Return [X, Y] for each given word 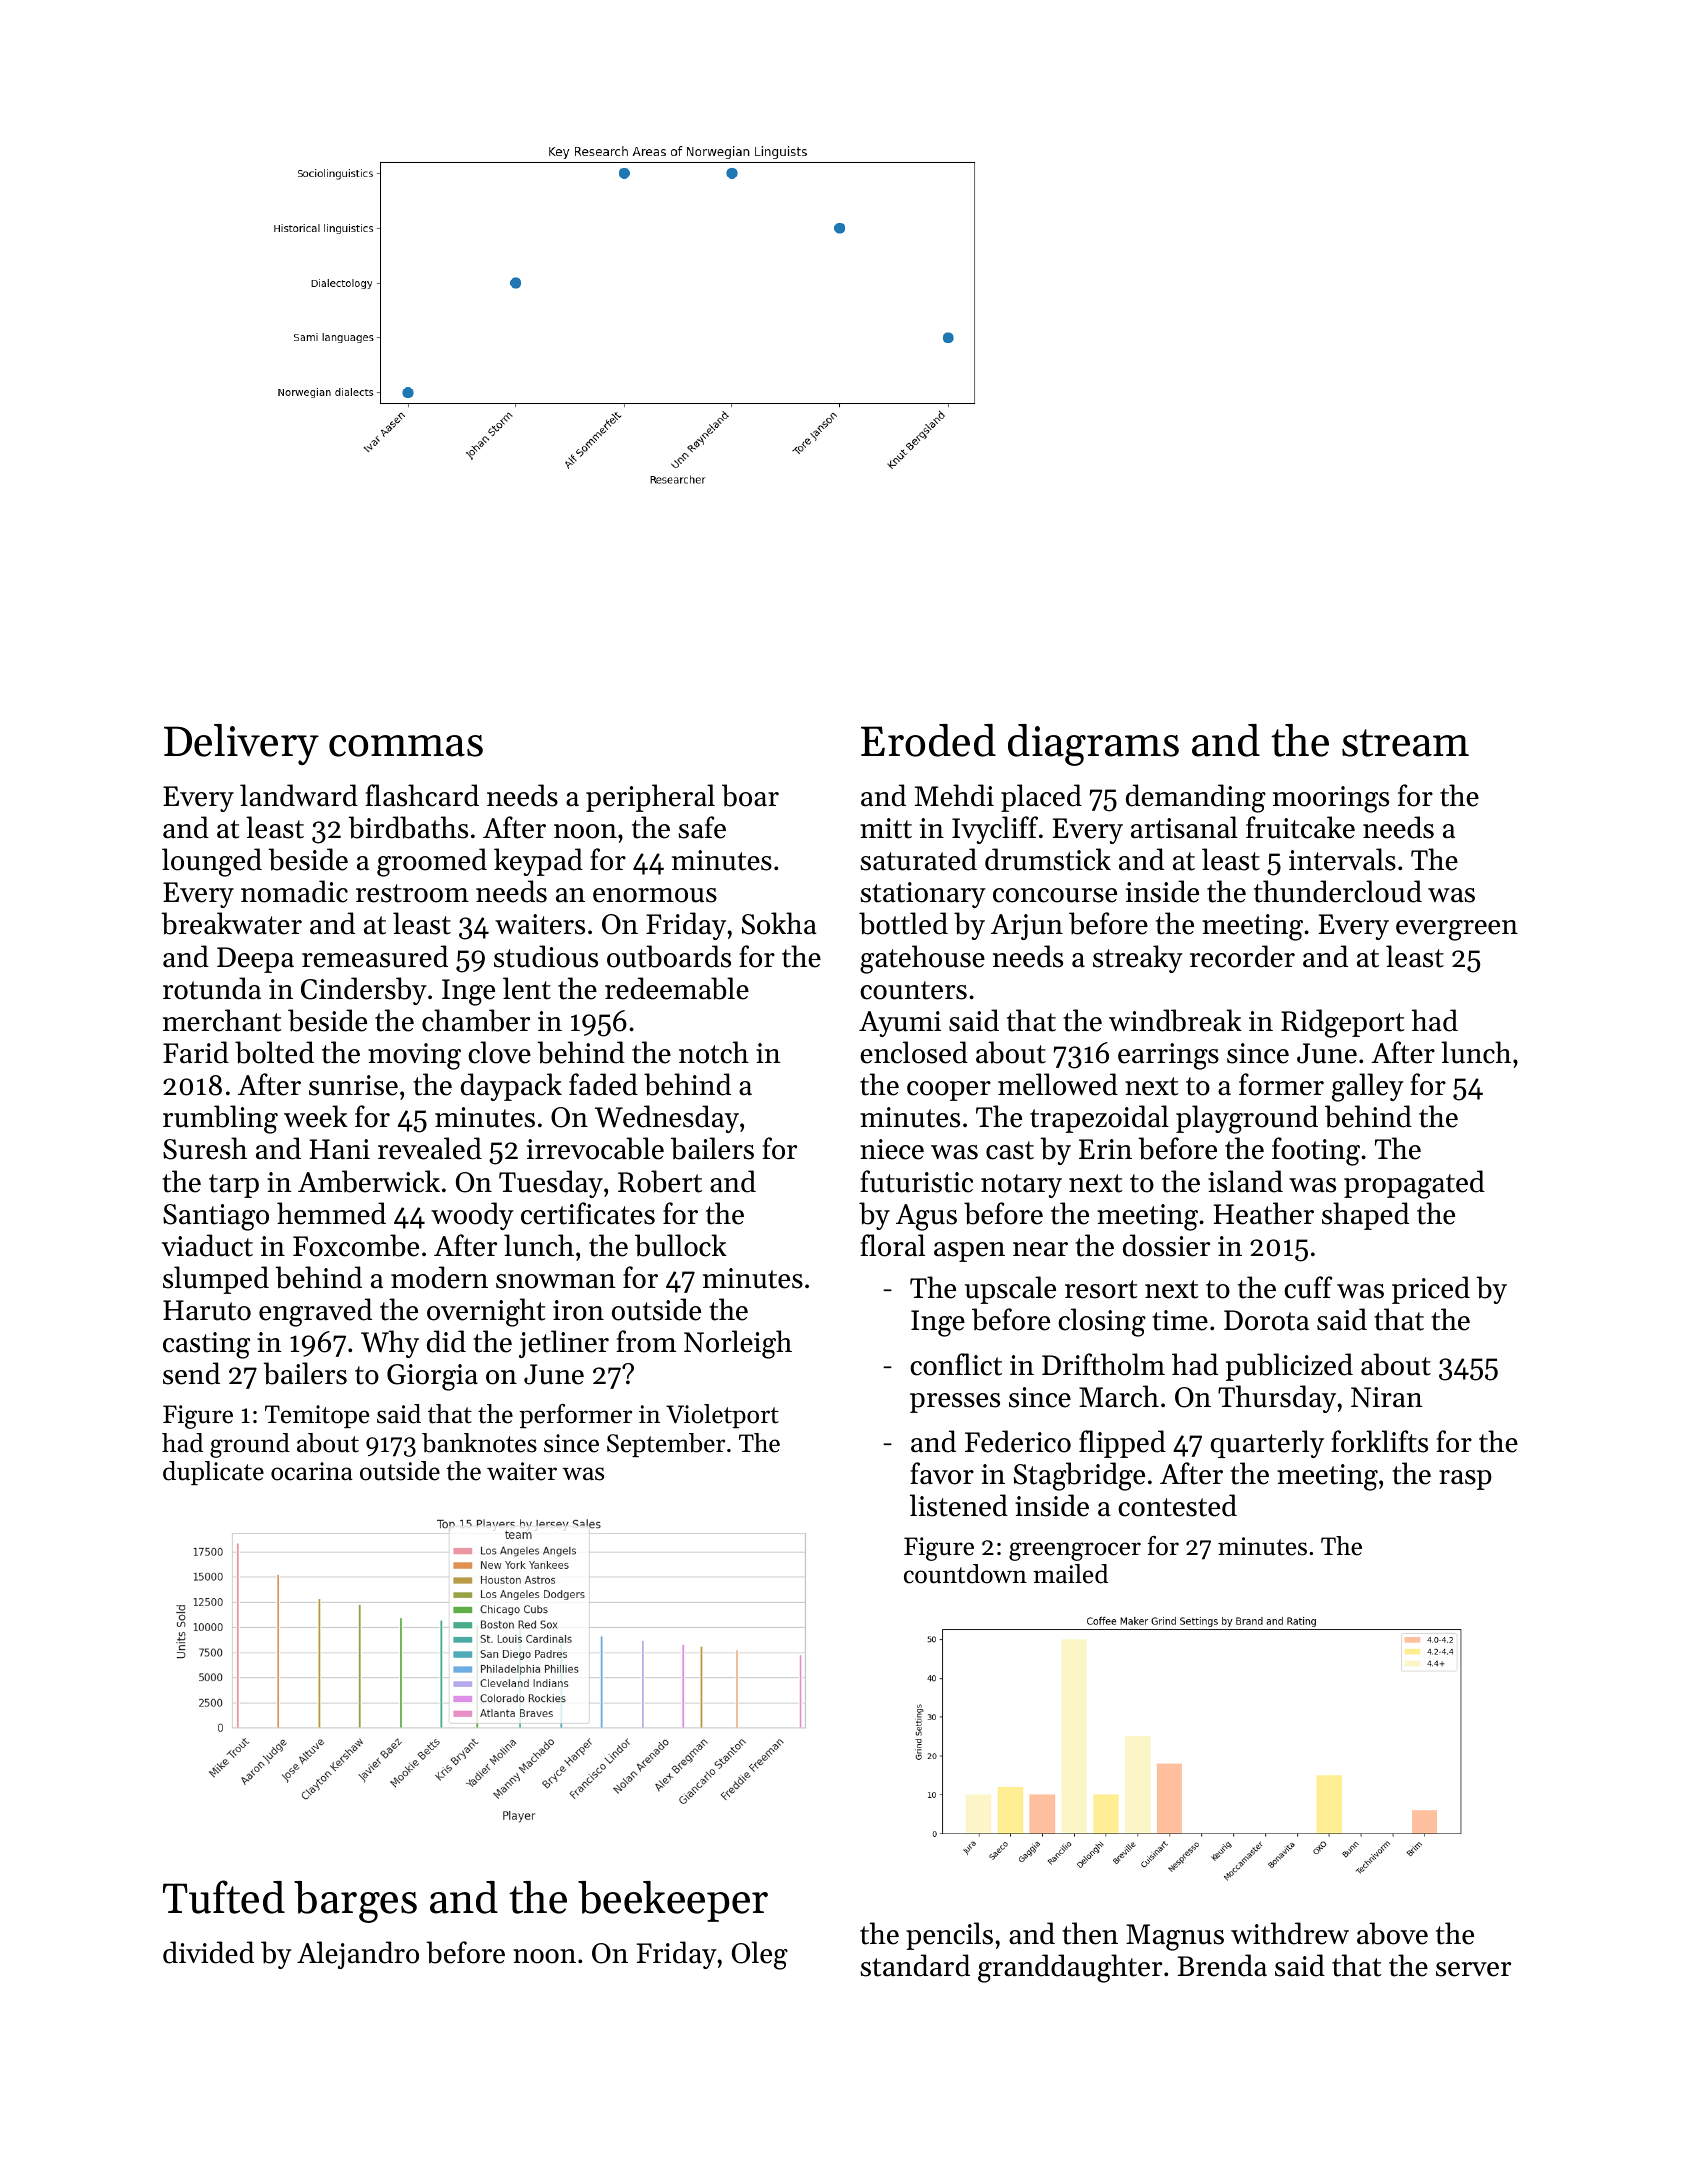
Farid [196, 1052]
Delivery [241, 744]
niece [892, 1149]
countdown [965, 1574]
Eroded [928, 740]
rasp [1465, 1480]
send [191, 1373]
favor [942, 1473]
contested [1177, 1505]
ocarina [312, 1471]
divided [208, 1952]
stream [1405, 743]
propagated [1414, 1184]
